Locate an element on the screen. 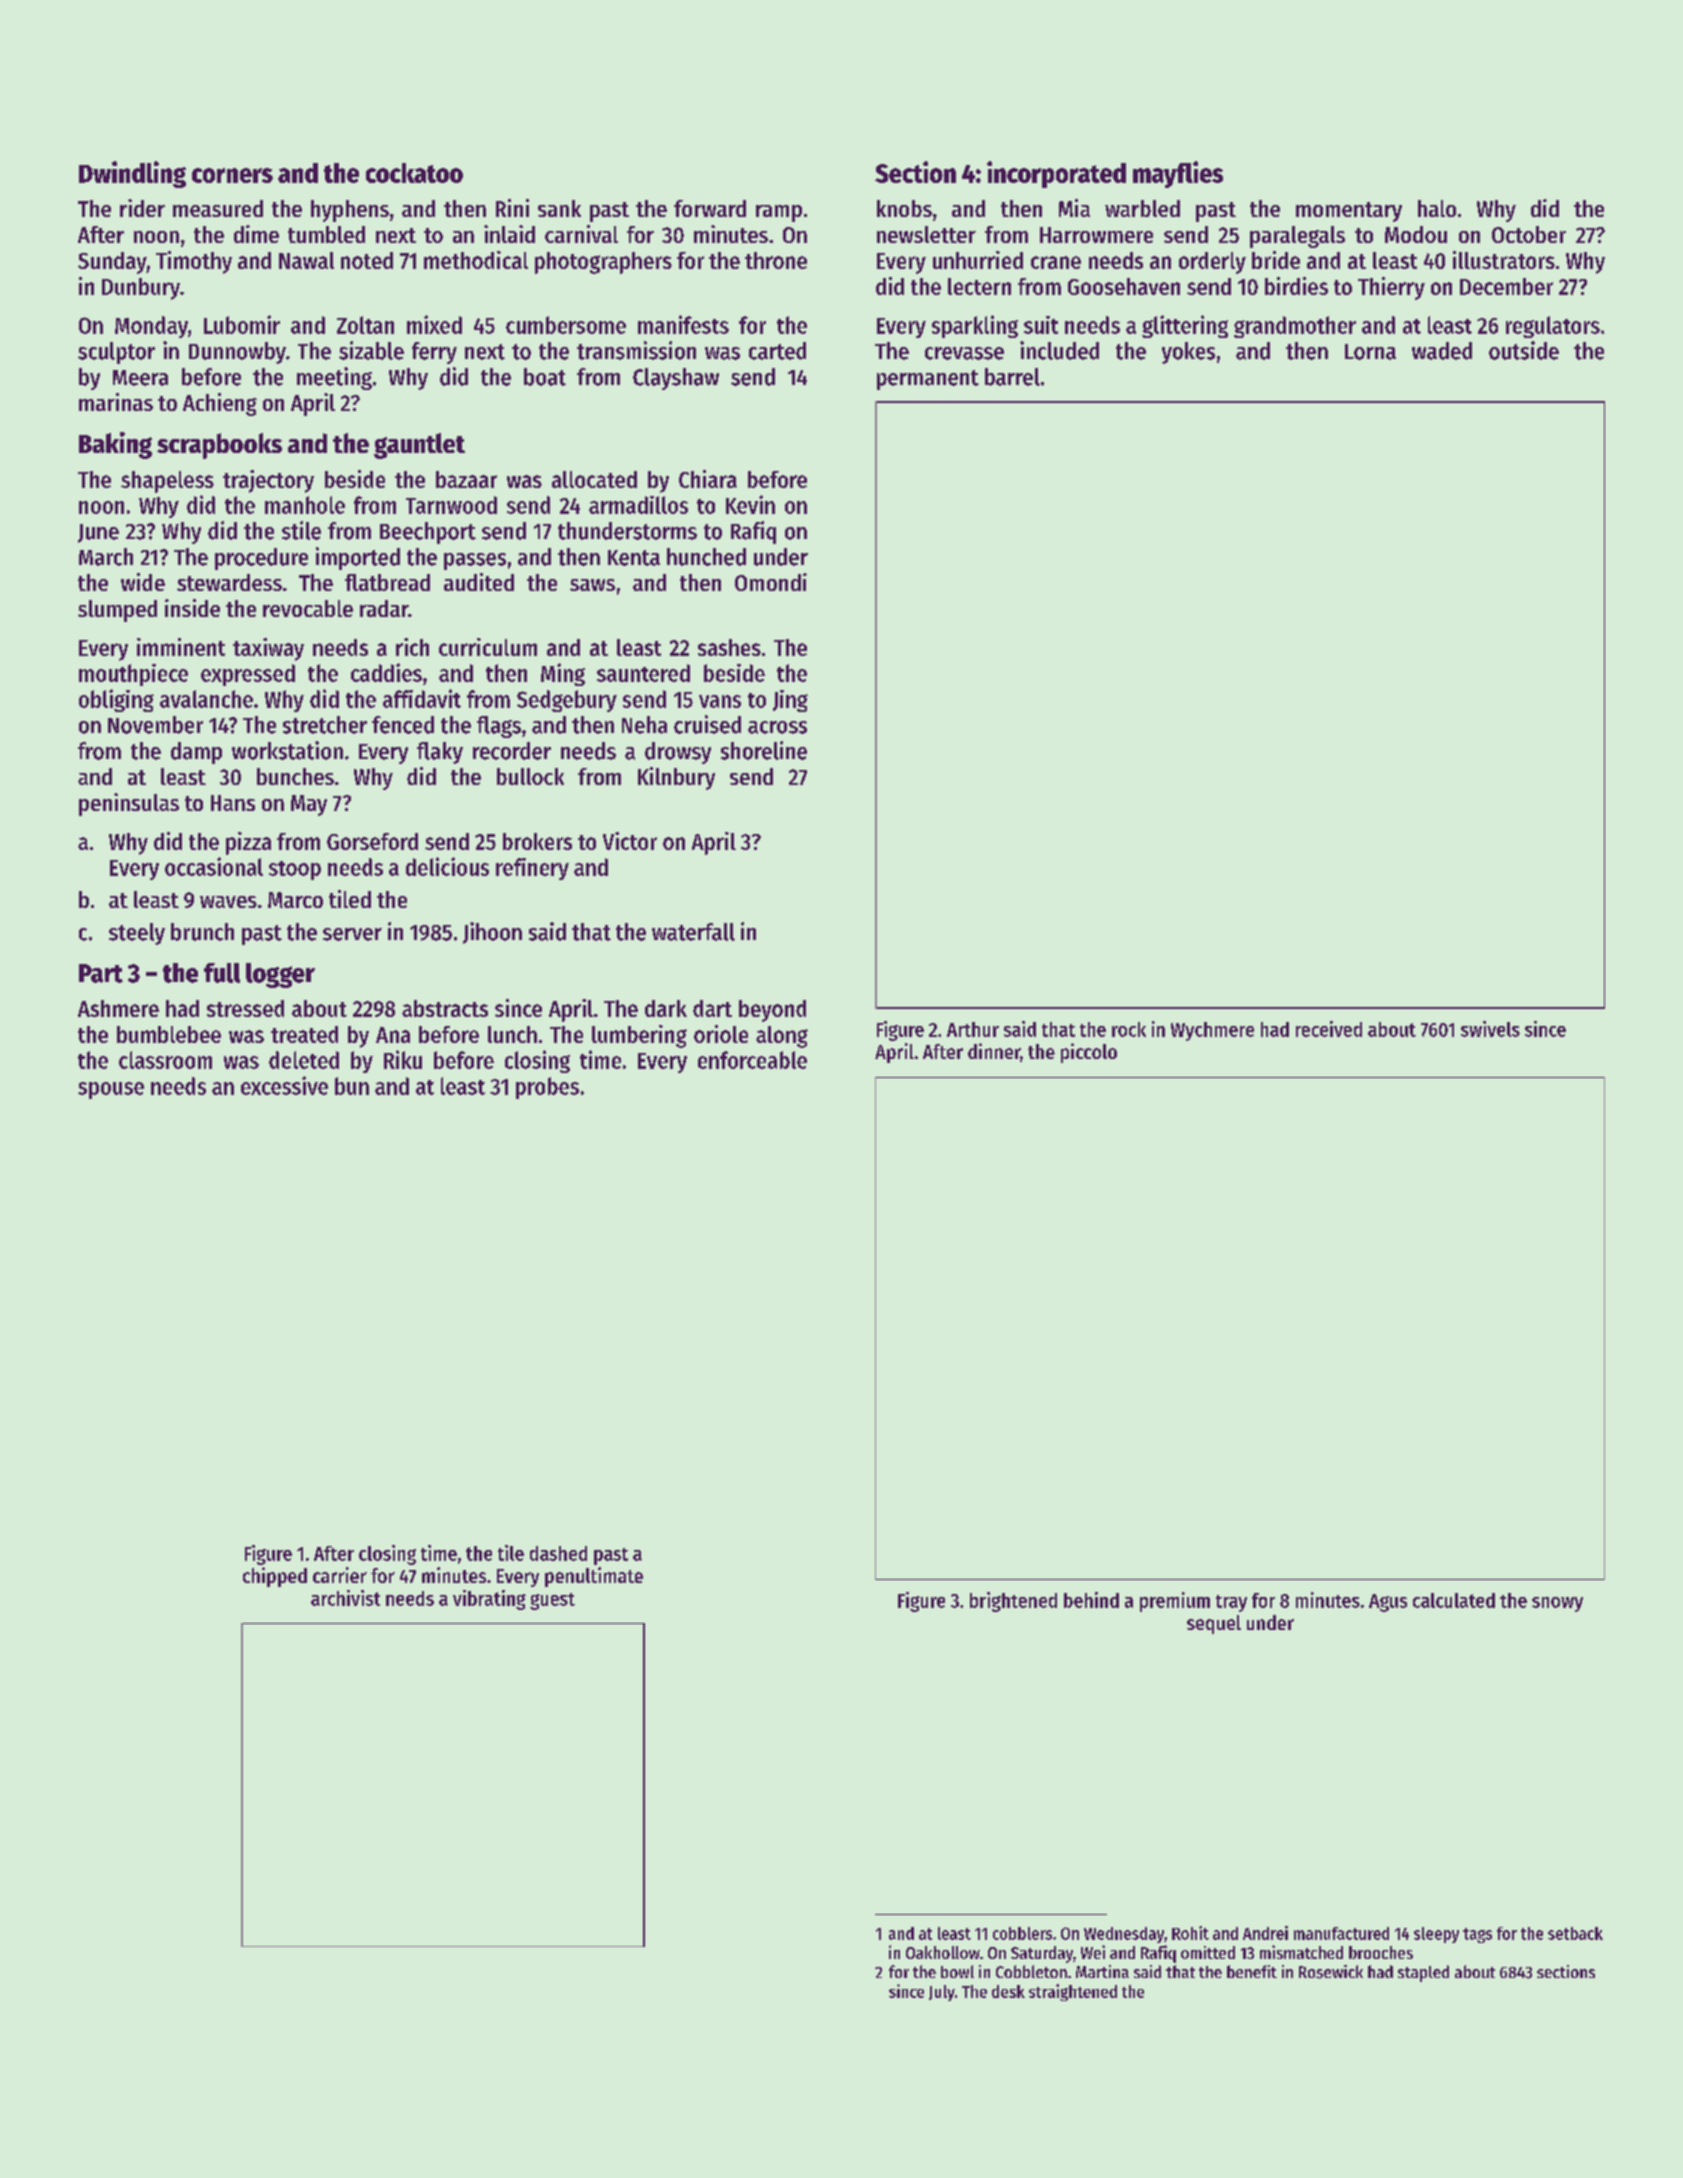 This screenshot has width=1683, height=2178. swivels is located at coordinates (1490, 1029).
